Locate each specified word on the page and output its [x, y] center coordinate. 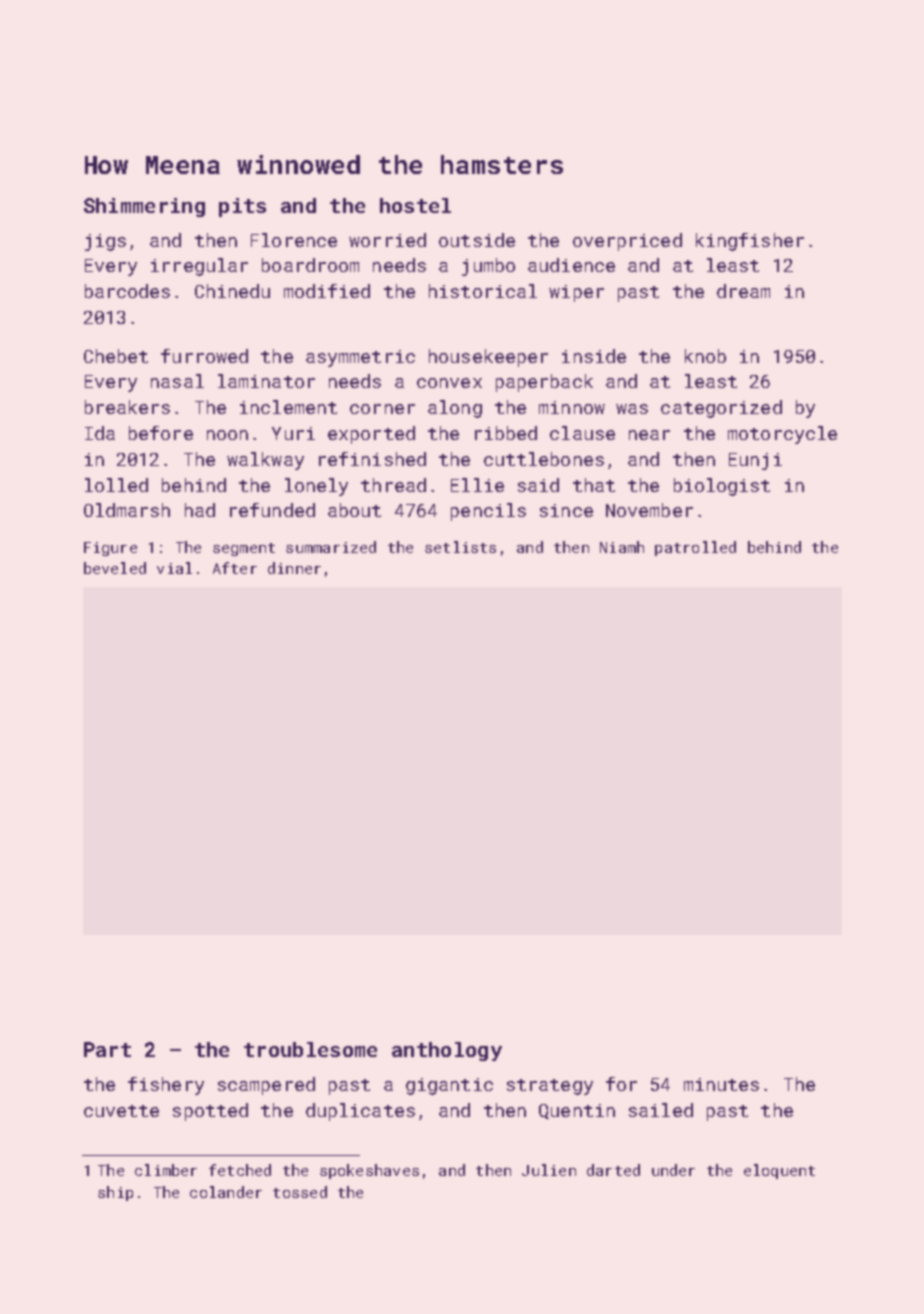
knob [705, 356]
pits [242, 207]
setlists [460, 547]
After [235, 568]
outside [477, 240]
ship [115, 1193]
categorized [721, 409]
